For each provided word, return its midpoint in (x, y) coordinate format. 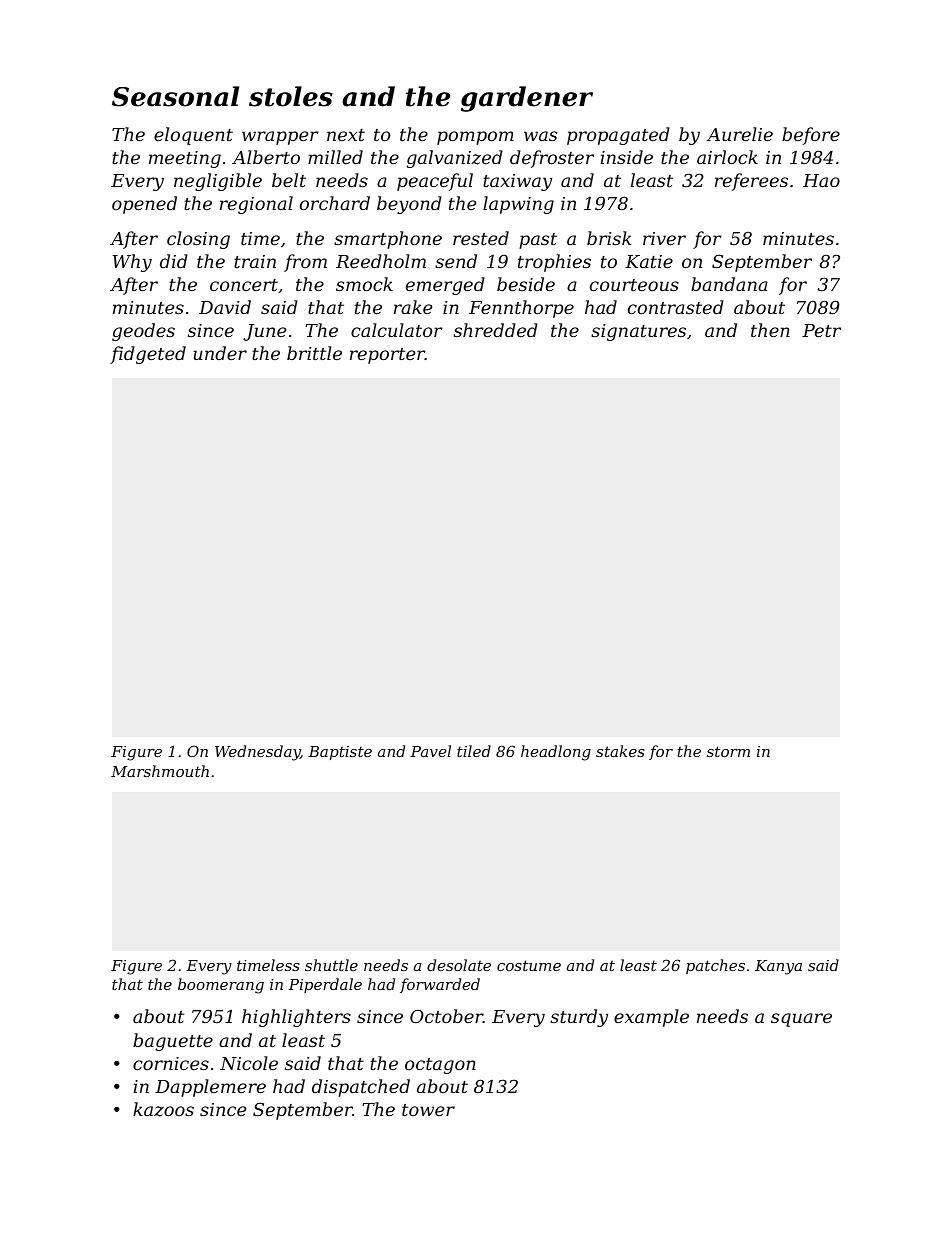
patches (715, 966)
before (811, 136)
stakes (620, 751)
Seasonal (175, 96)
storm (728, 751)
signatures (638, 332)
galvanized (455, 159)
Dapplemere (210, 1088)
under (220, 353)
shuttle (331, 965)
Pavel (430, 751)
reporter (387, 356)
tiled (474, 751)
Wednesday (257, 753)
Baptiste (340, 753)
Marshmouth (160, 771)
